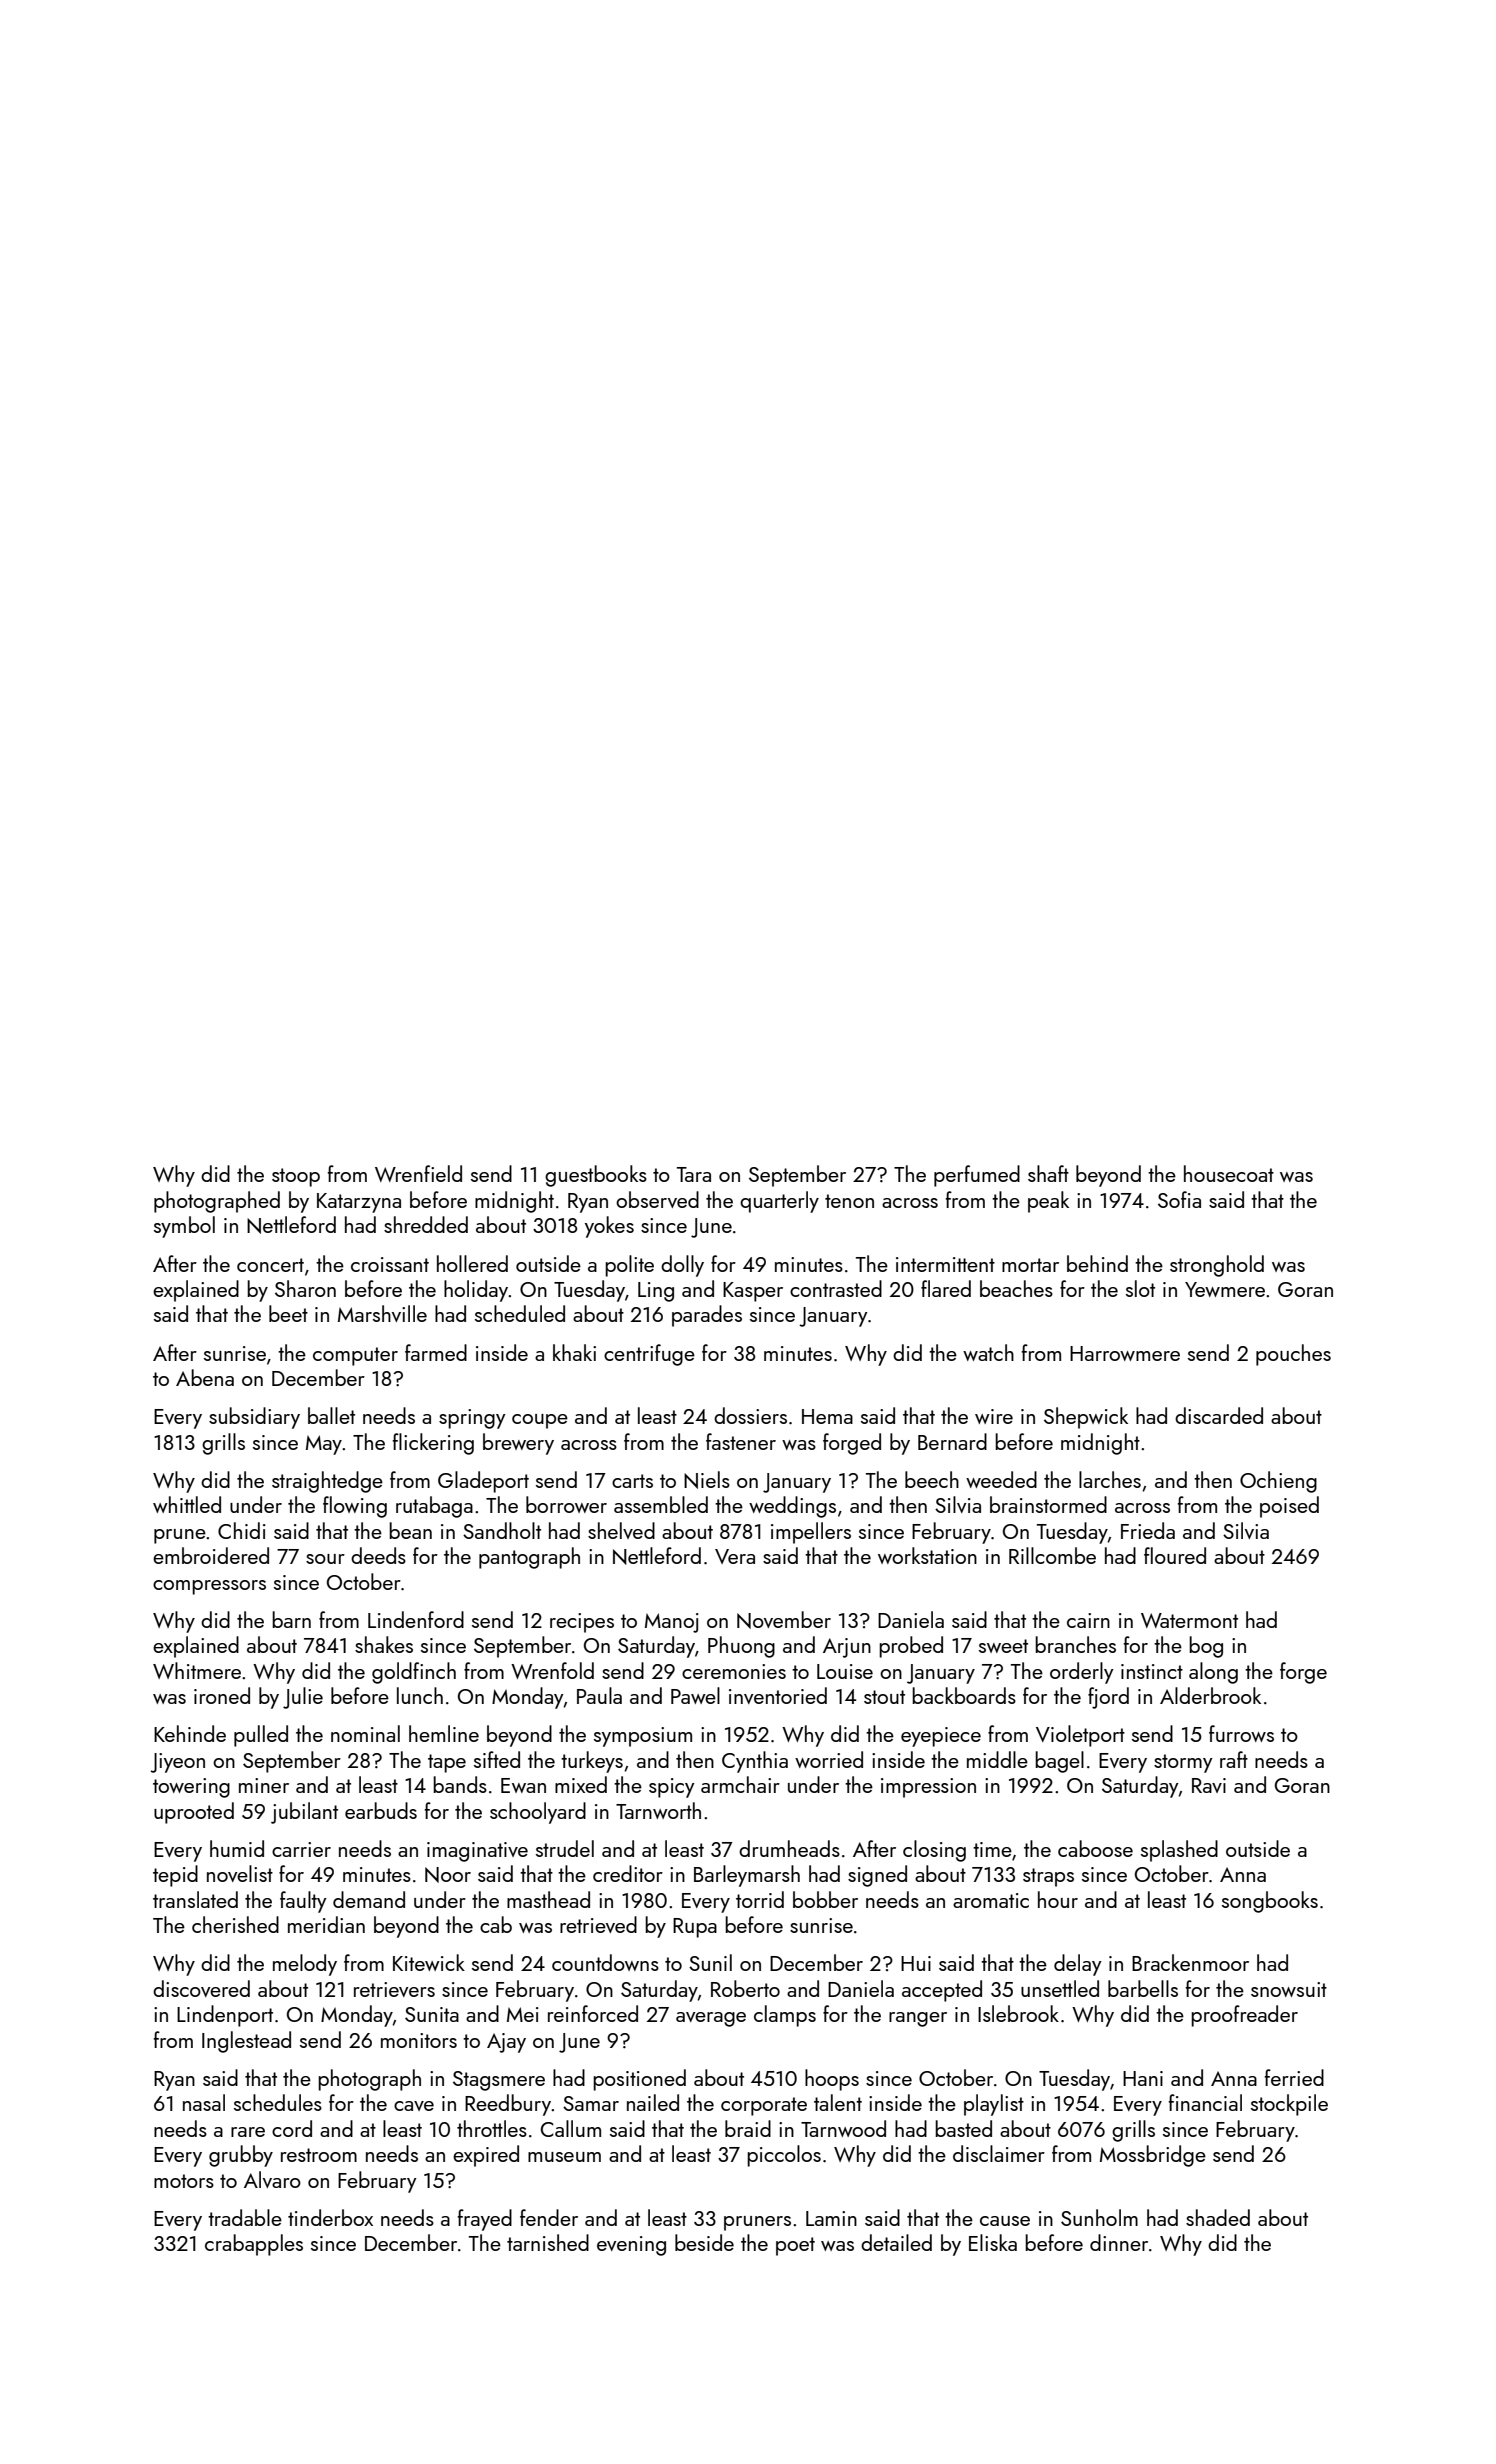 This document has width=1496, height=2464. What do you see at coordinates (288, 1313) in the document?
I see `beet` at bounding box center [288, 1313].
